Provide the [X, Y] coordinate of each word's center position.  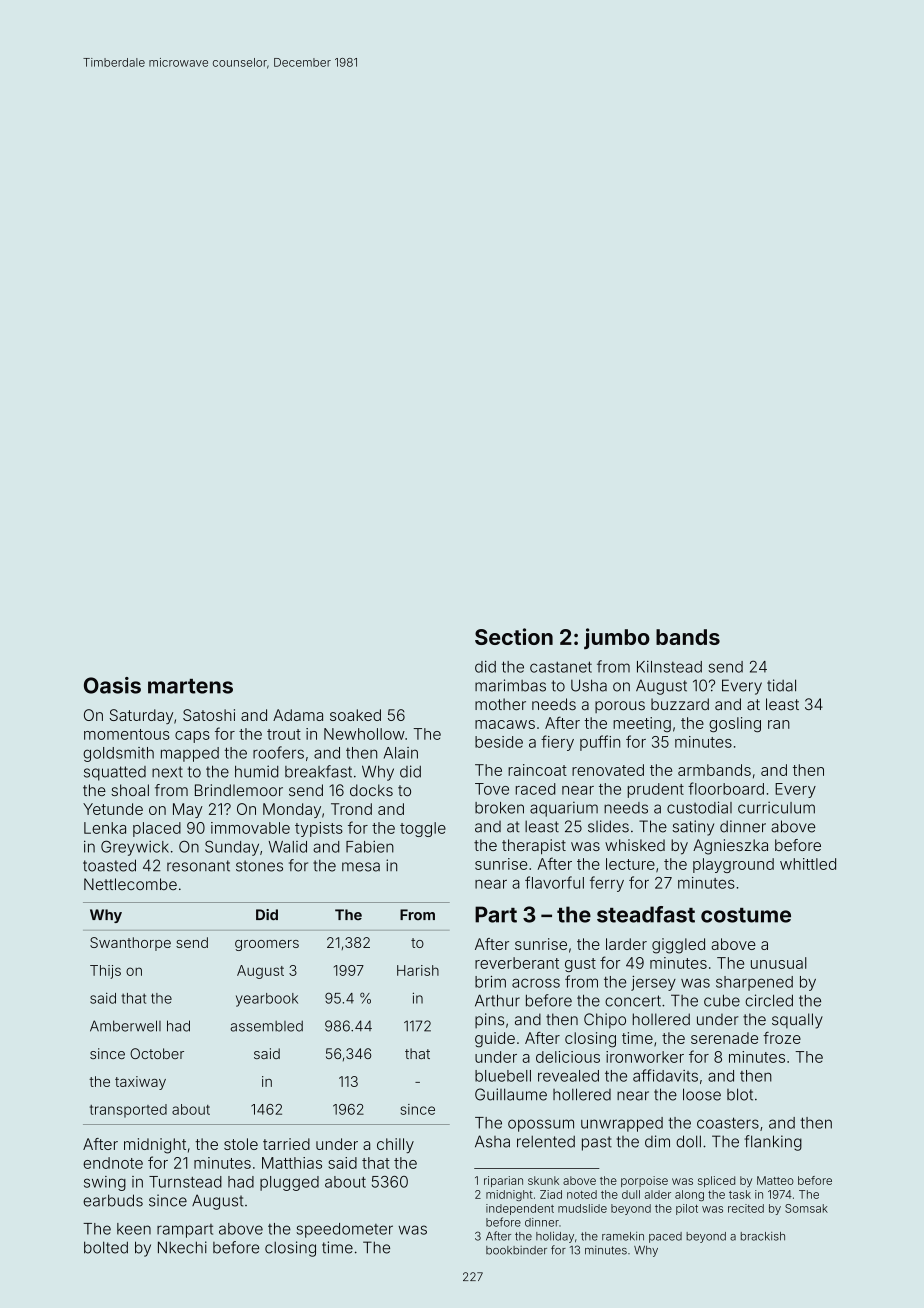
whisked [635, 845]
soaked [355, 715]
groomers [267, 945]
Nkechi [182, 1247]
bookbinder [516, 1250]
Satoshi [209, 715]
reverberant [517, 963]
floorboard [726, 788]
